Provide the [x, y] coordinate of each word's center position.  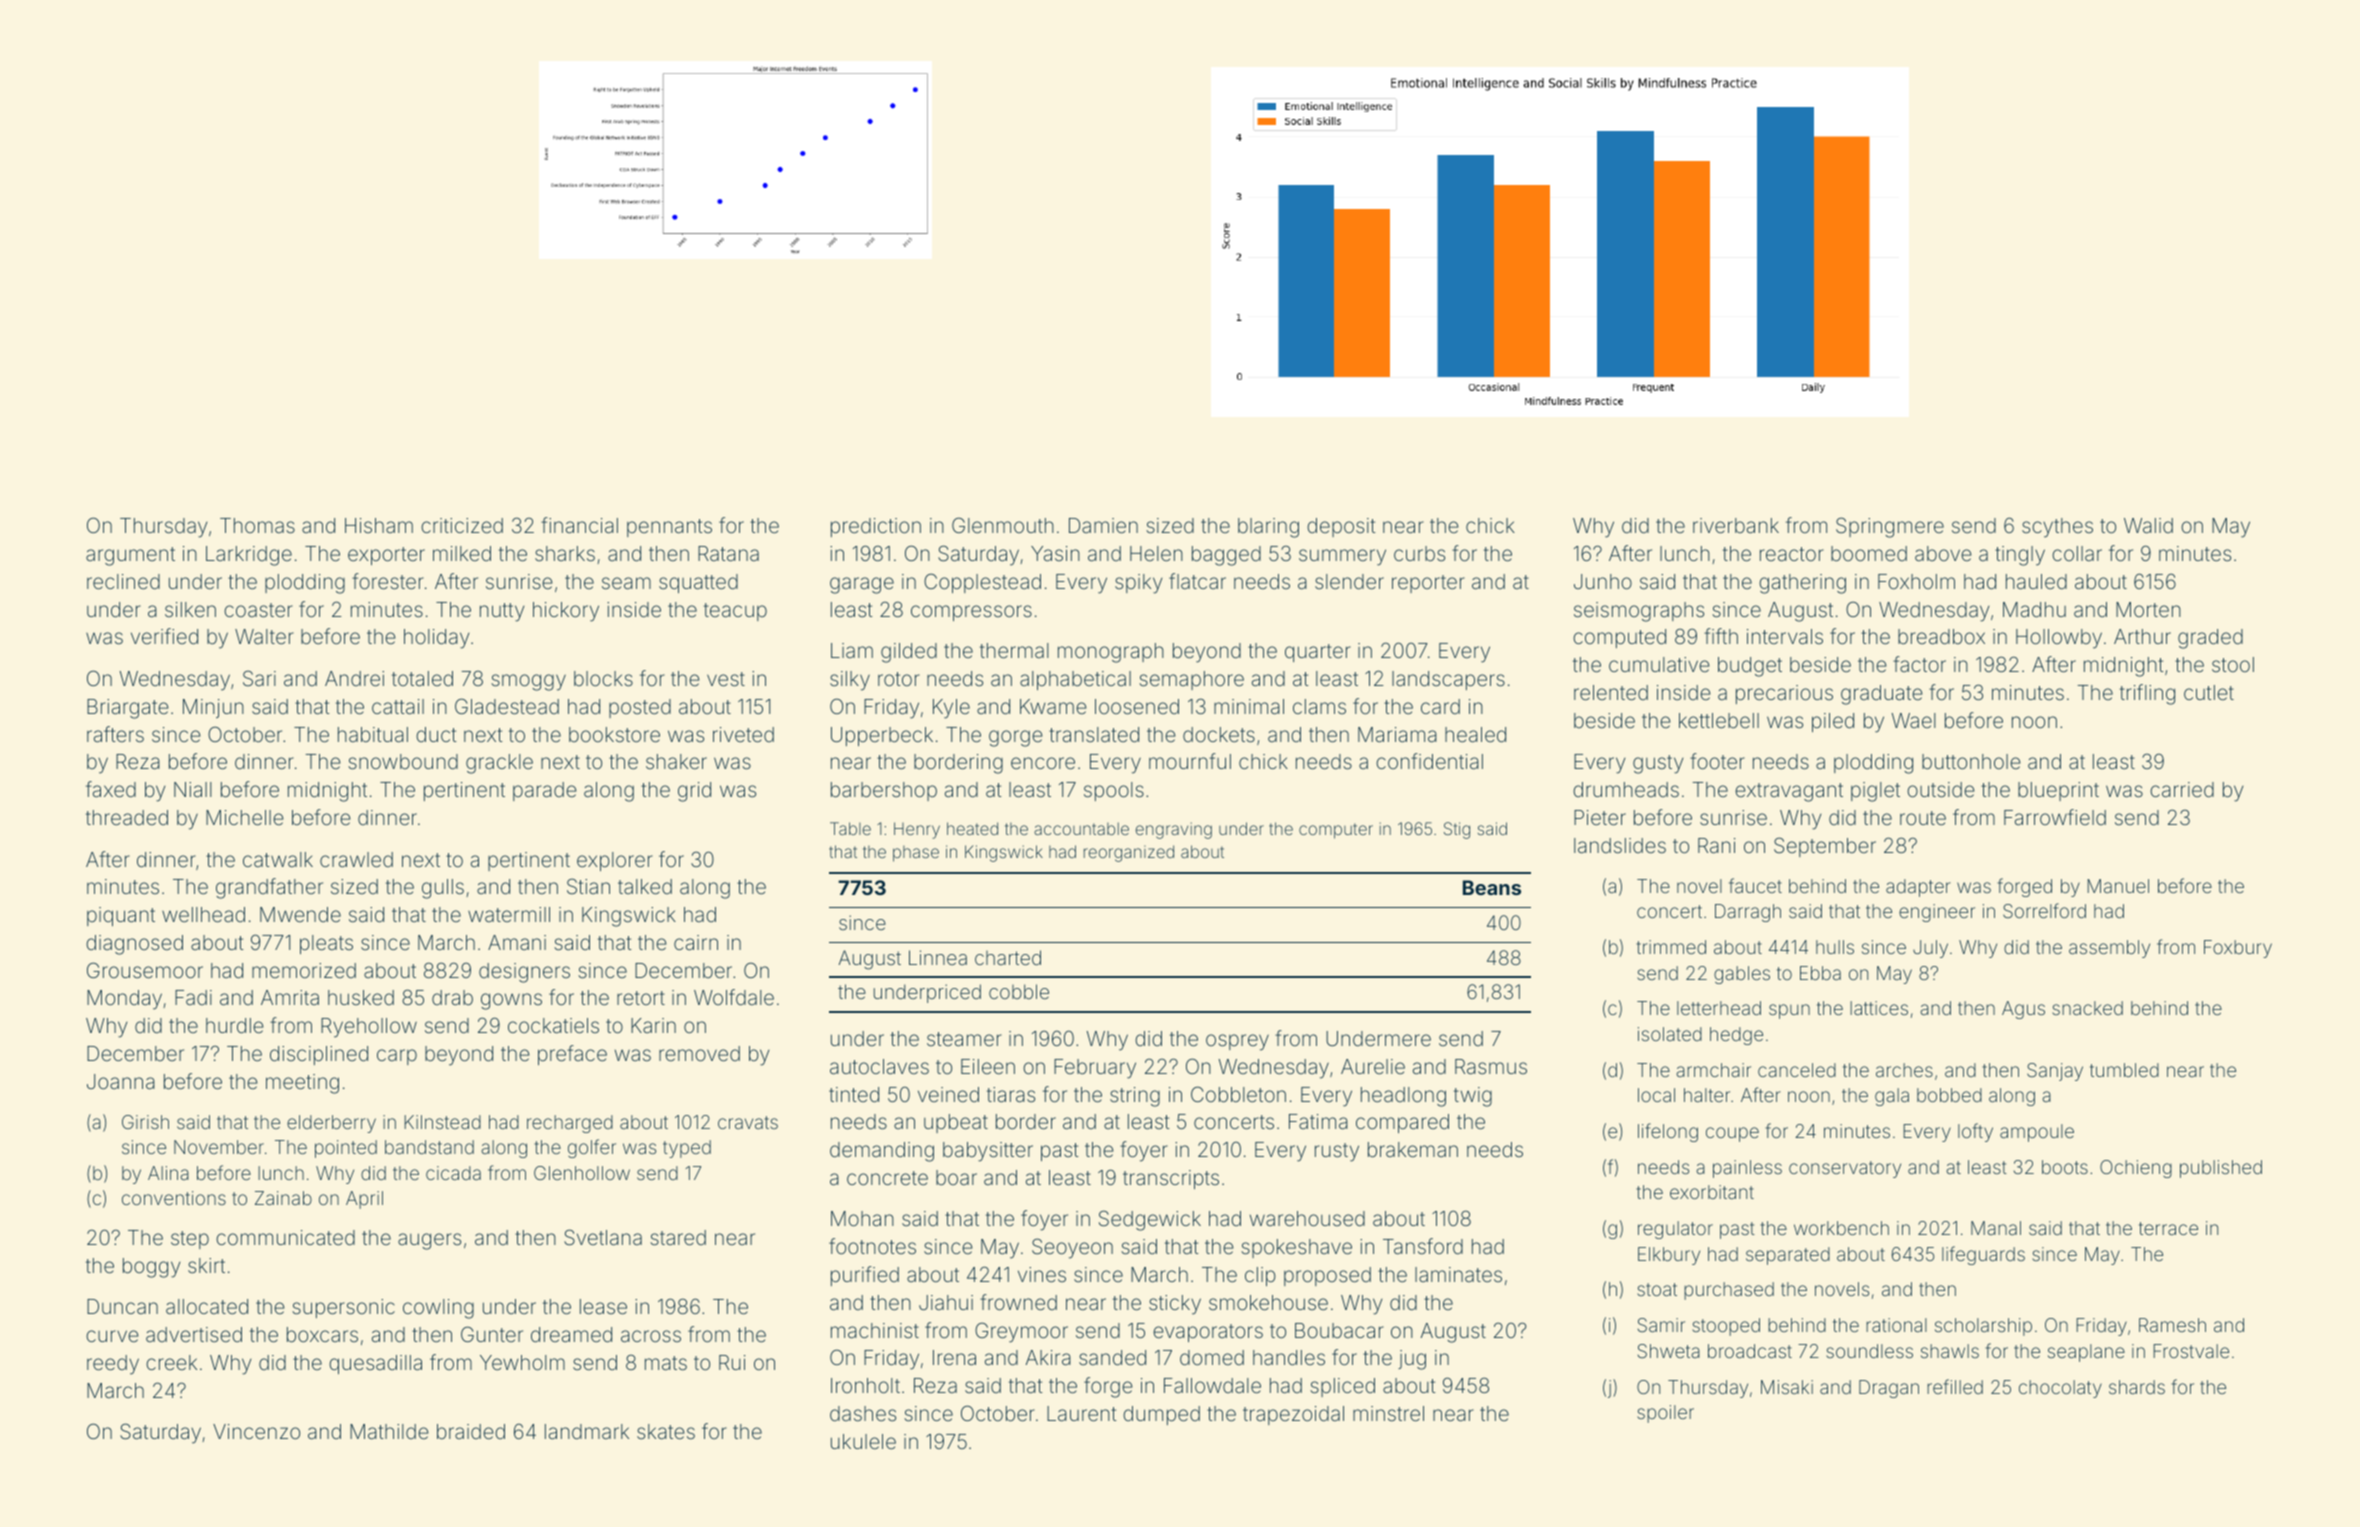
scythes [2057, 528]
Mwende [300, 914]
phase [916, 854]
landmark [587, 1431]
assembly [2109, 949]
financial [579, 525]
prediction [876, 527]
